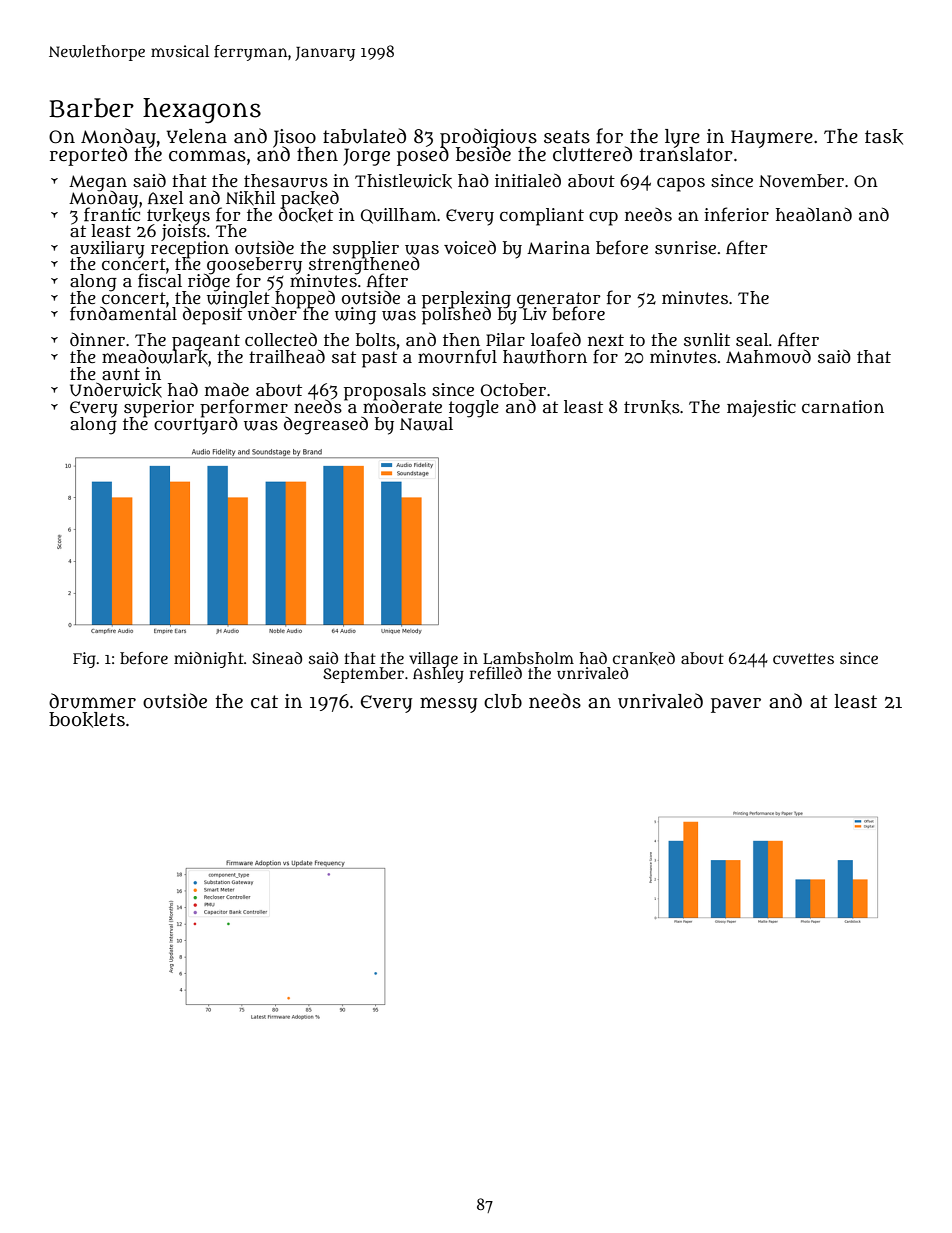 The height and width of the screenshot is (1233, 952). I want to click on cranked, so click(644, 658).
